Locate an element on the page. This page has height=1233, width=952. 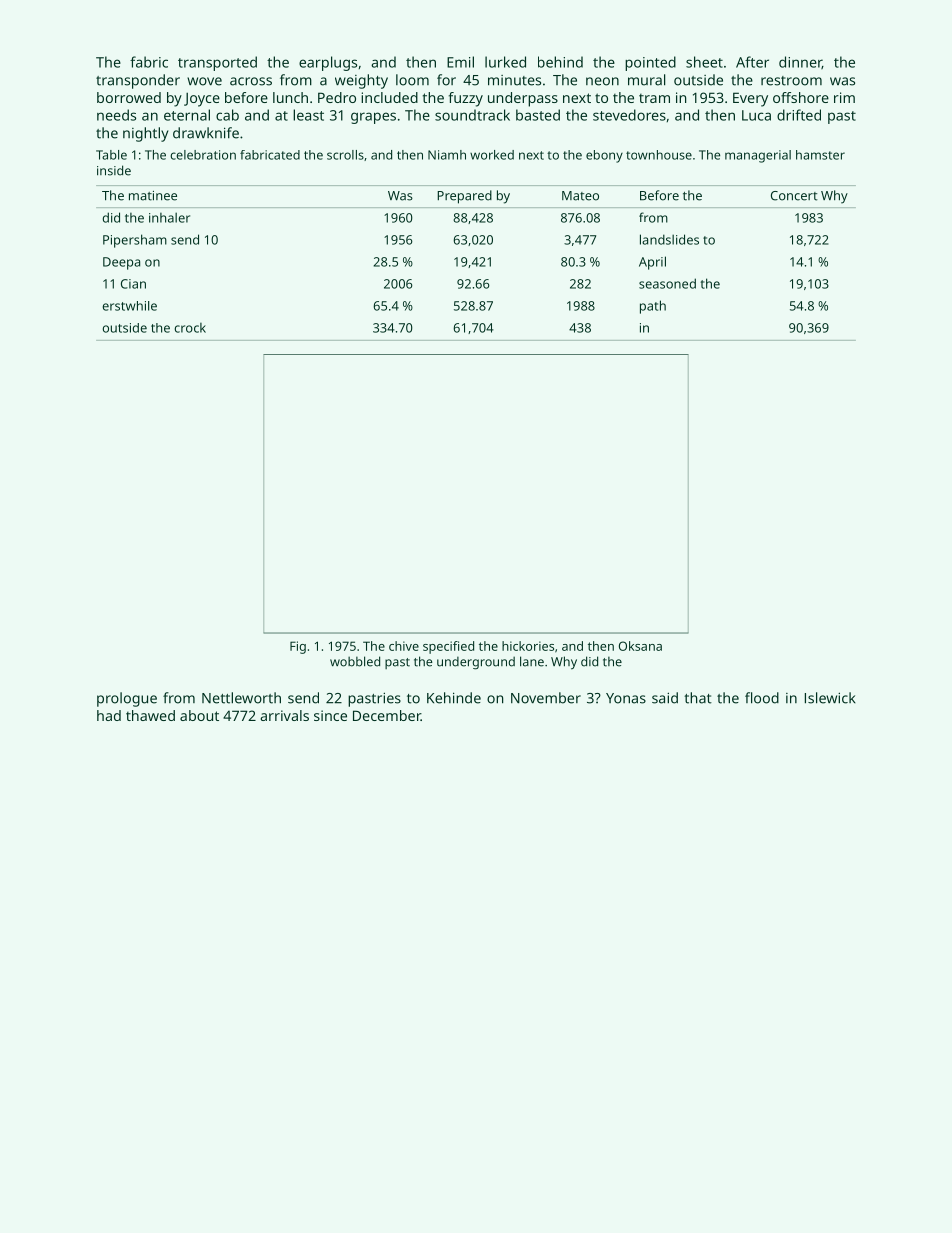
worked is located at coordinates (492, 155).
